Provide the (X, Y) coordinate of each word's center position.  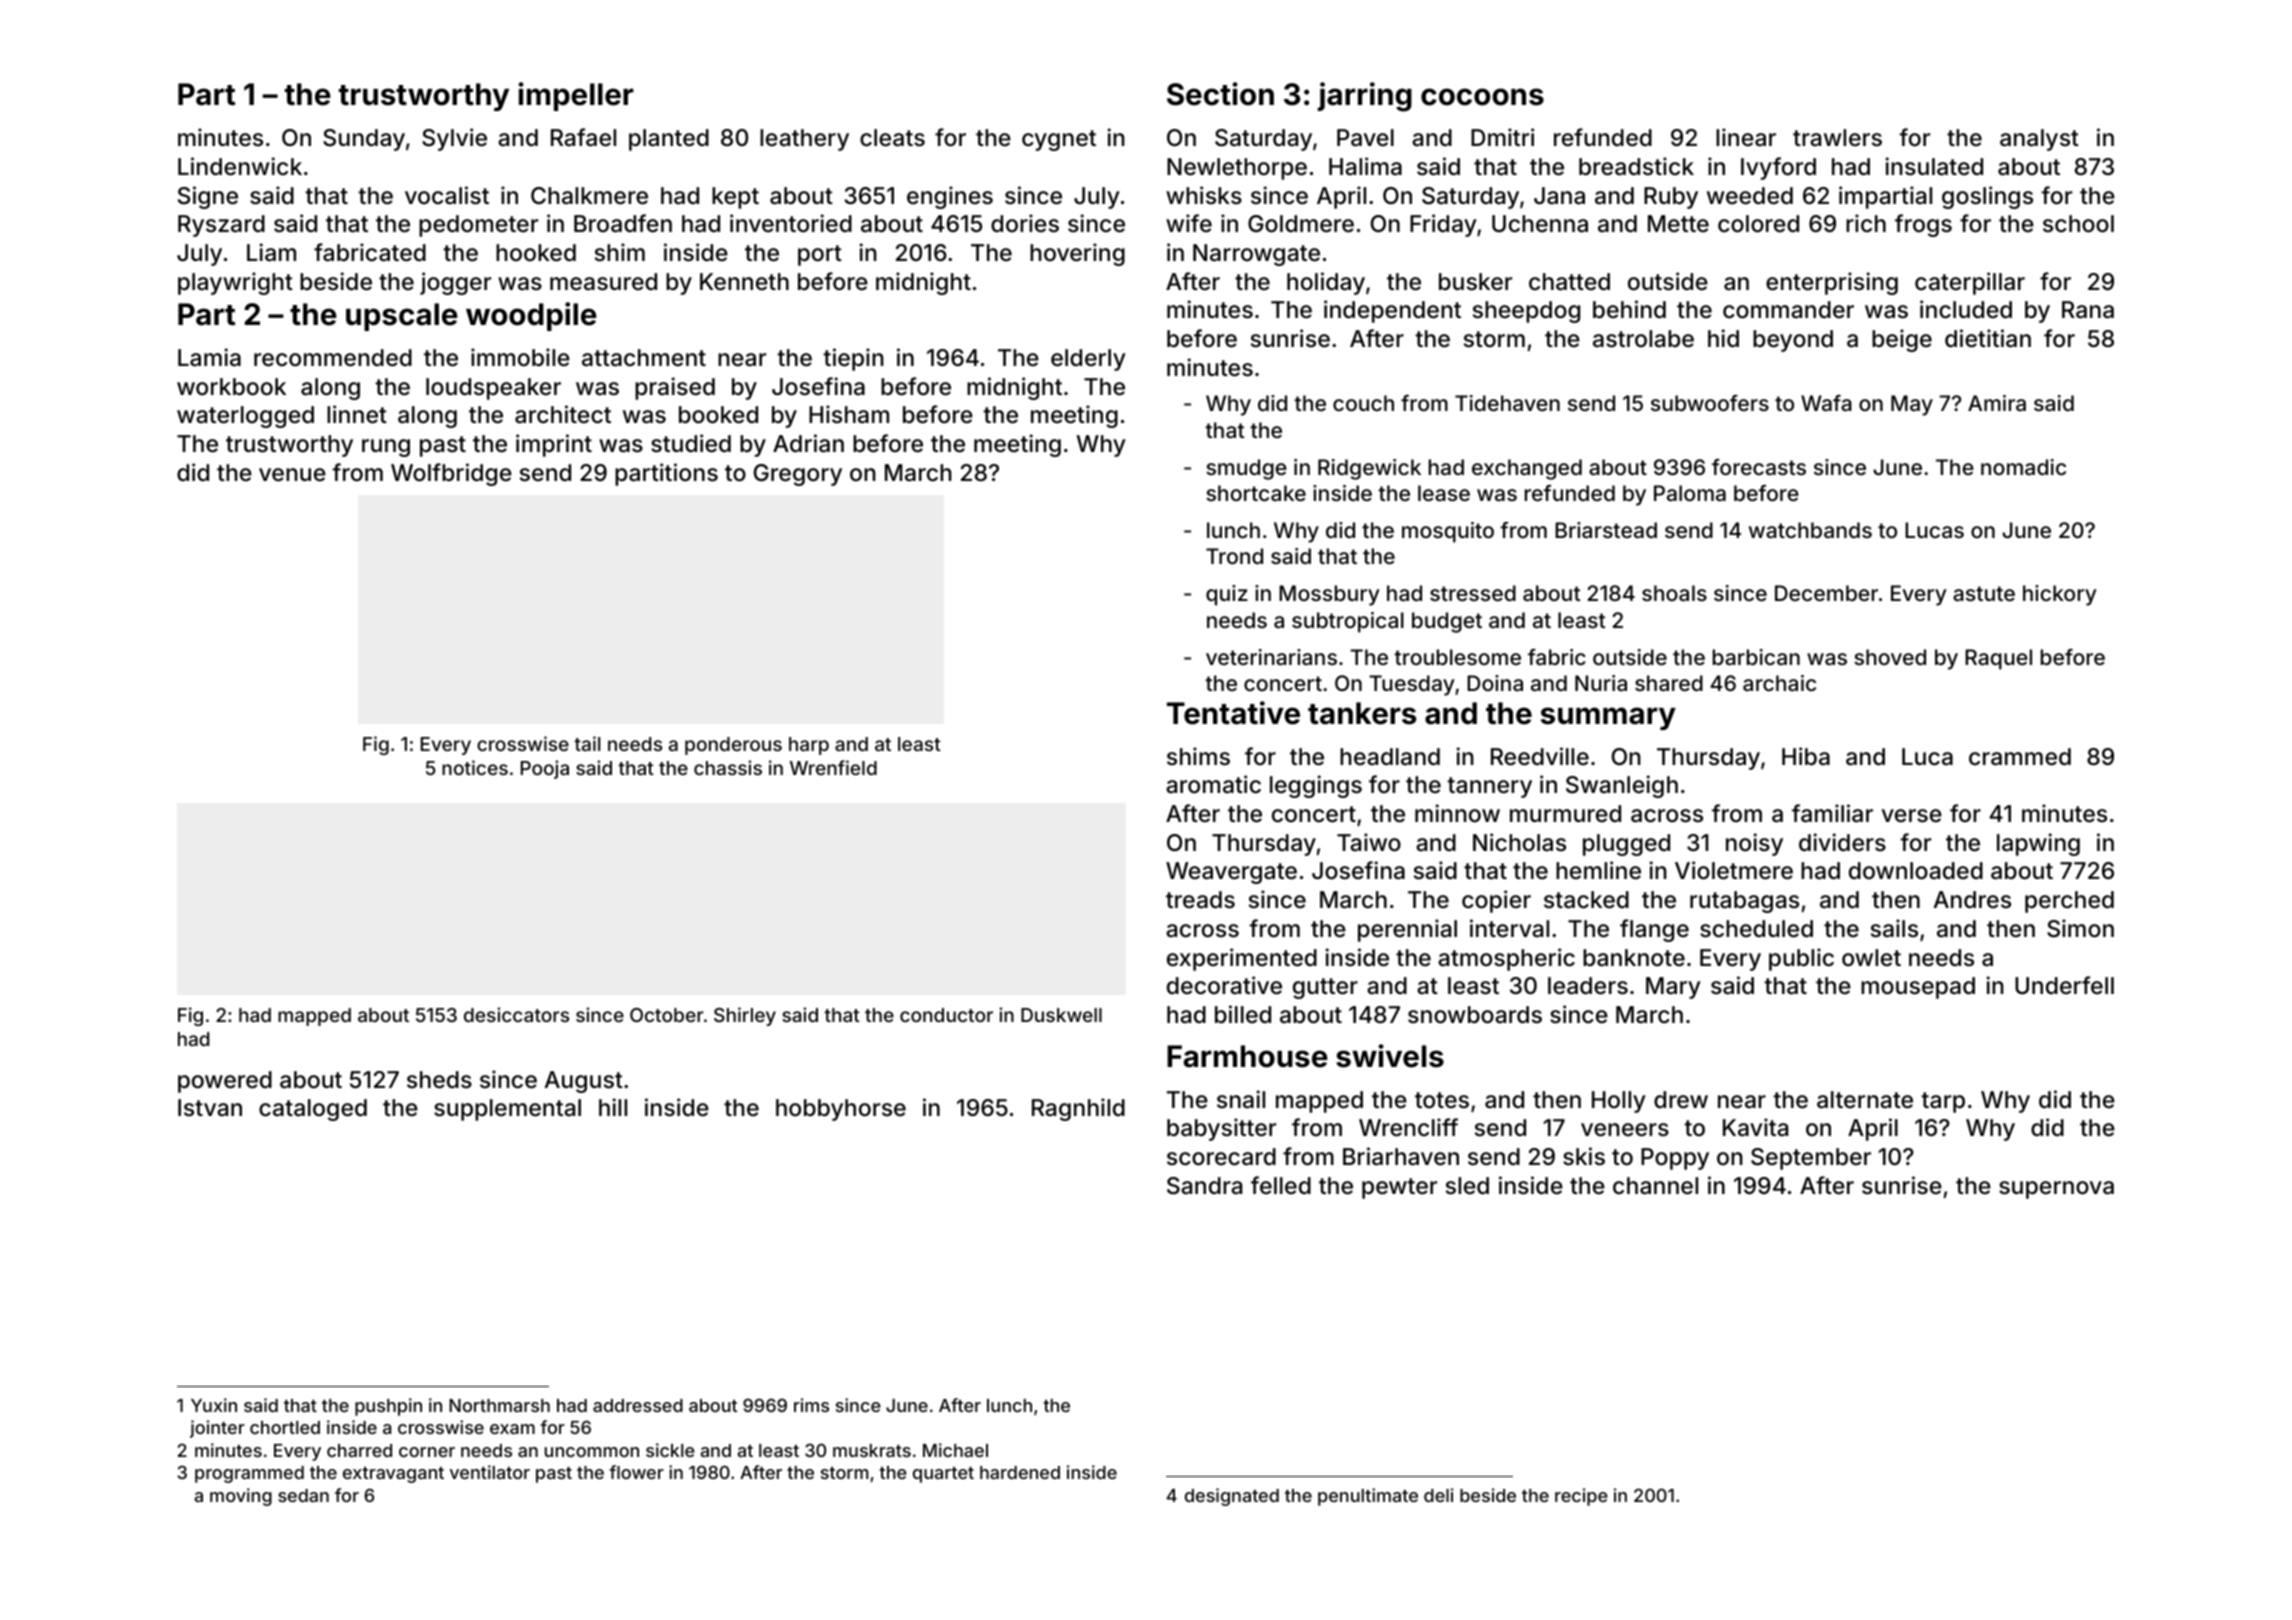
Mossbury (1329, 595)
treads (1200, 900)
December (1826, 593)
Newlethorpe (1237, 169)
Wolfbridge (451, 474)
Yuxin (214, 1405)
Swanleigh (1622, 786)
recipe (1581, 1497)
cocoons (1482, 97)
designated (1232, 1497)
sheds (439, 1080)
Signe (208, 197)
